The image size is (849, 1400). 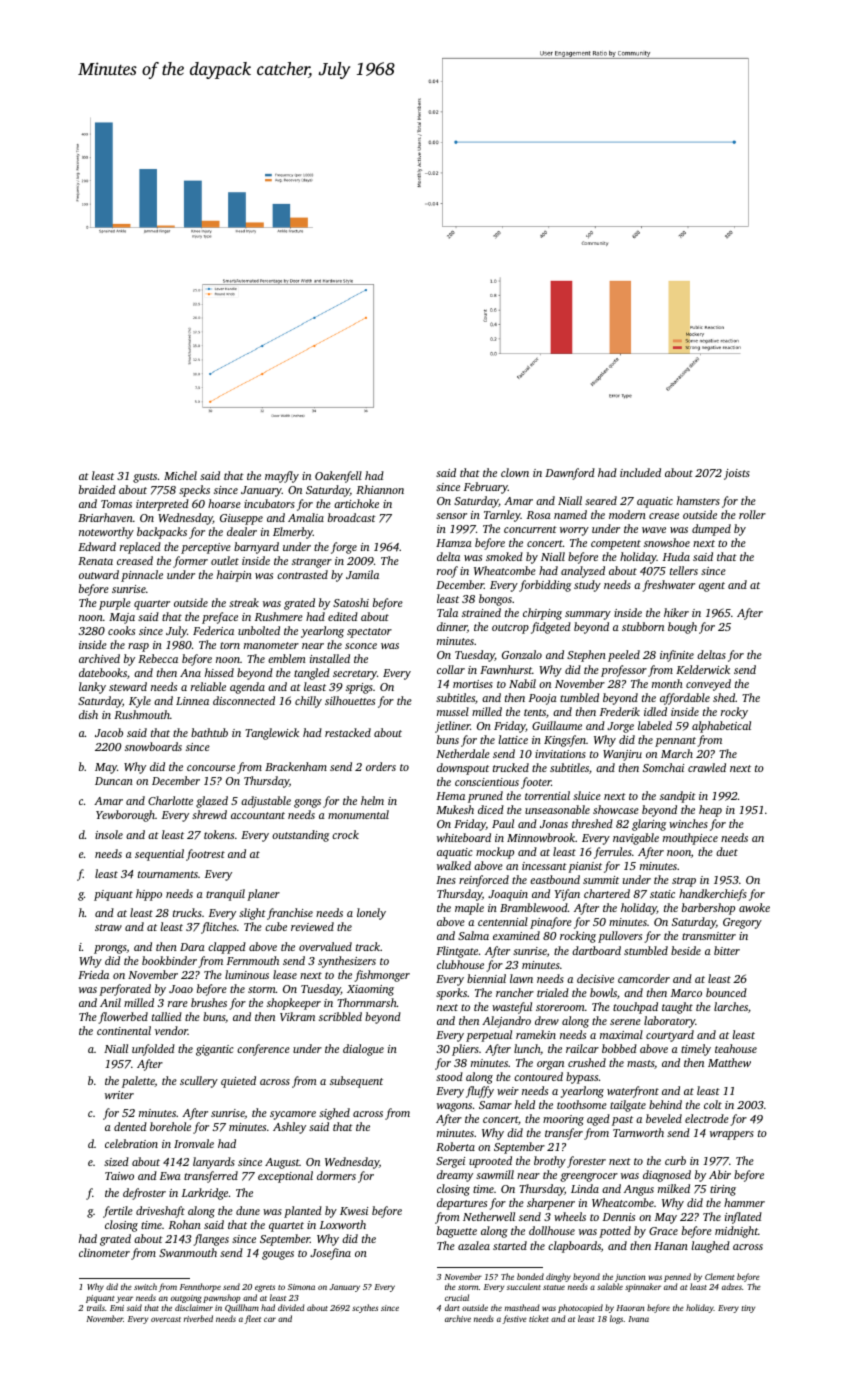 What do you see at coordinates (515, 472) in the document?
I see `clown` at bounding box center [515, 472].
